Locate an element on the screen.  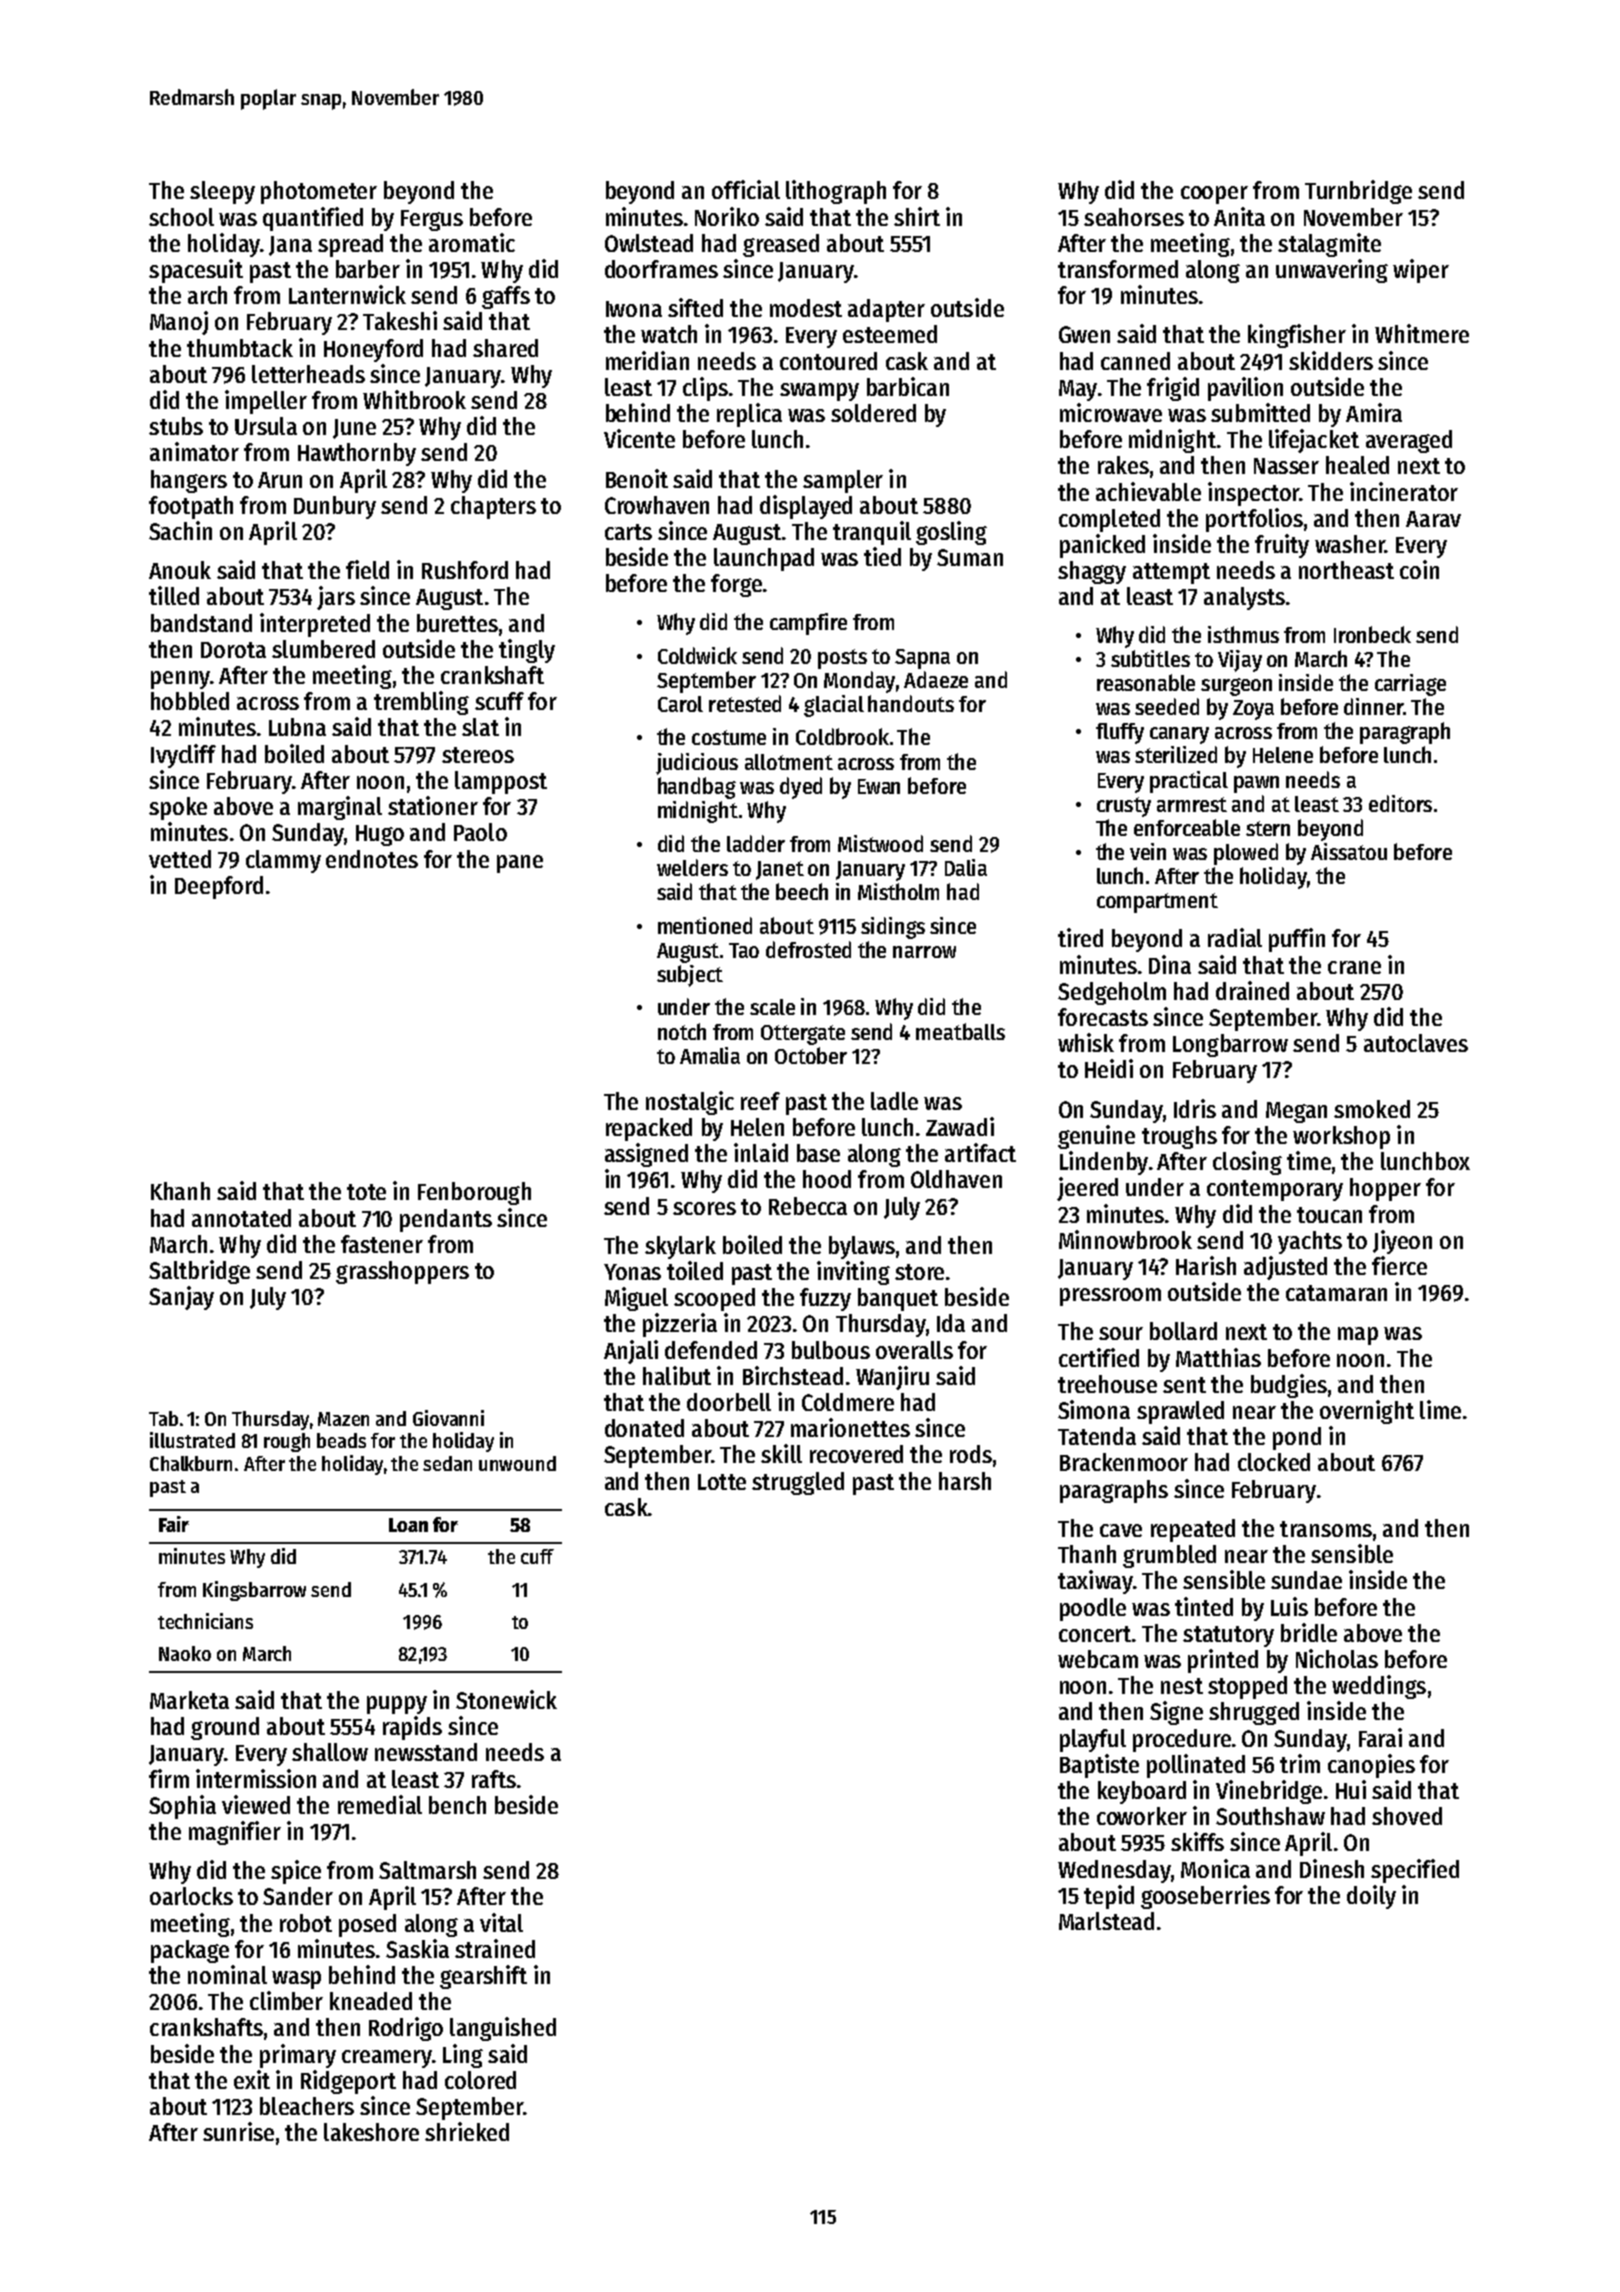
displayed is located at coordinates (806, 507).
